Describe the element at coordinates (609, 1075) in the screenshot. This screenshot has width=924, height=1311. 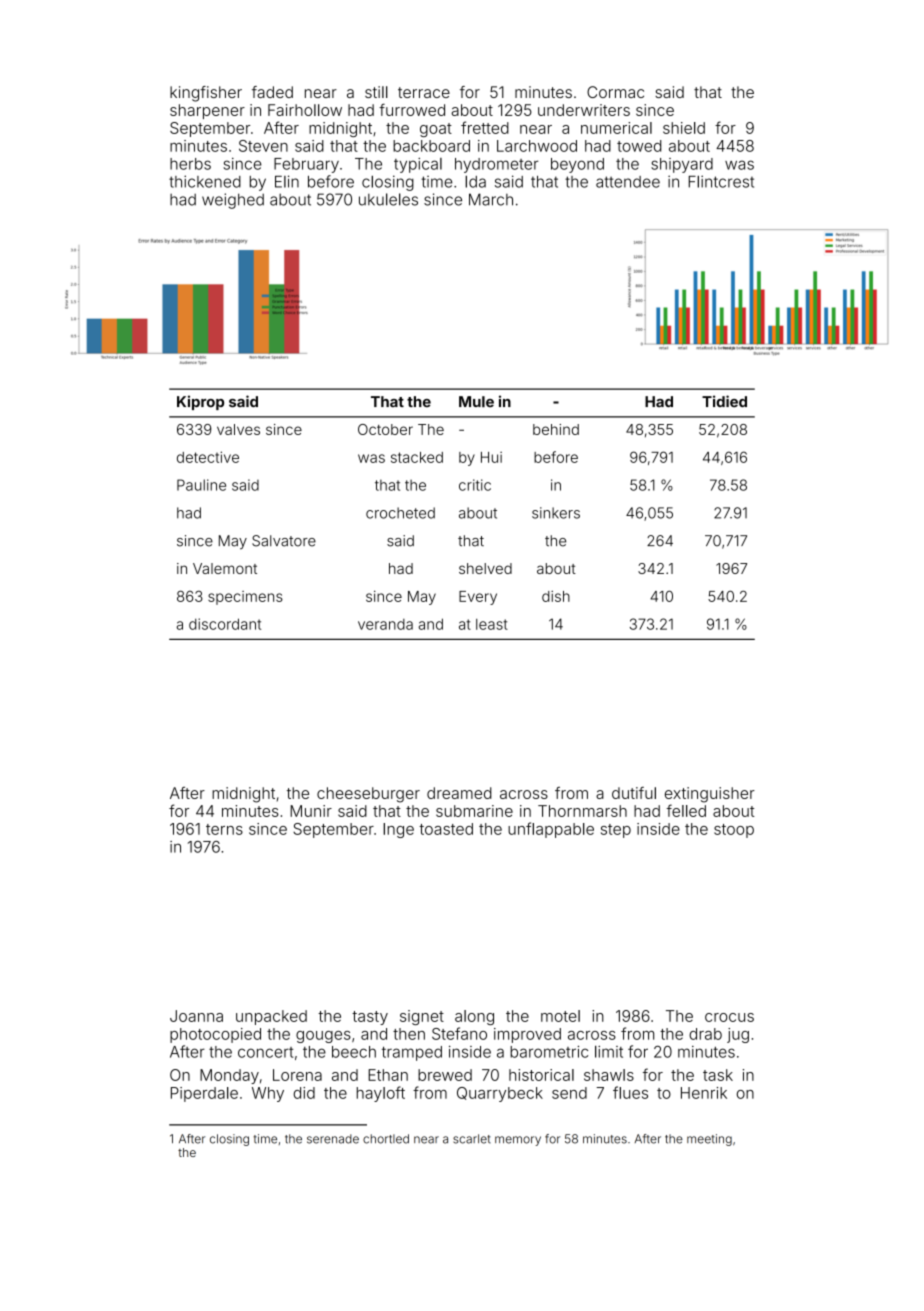
I see `shawls` at that location.
